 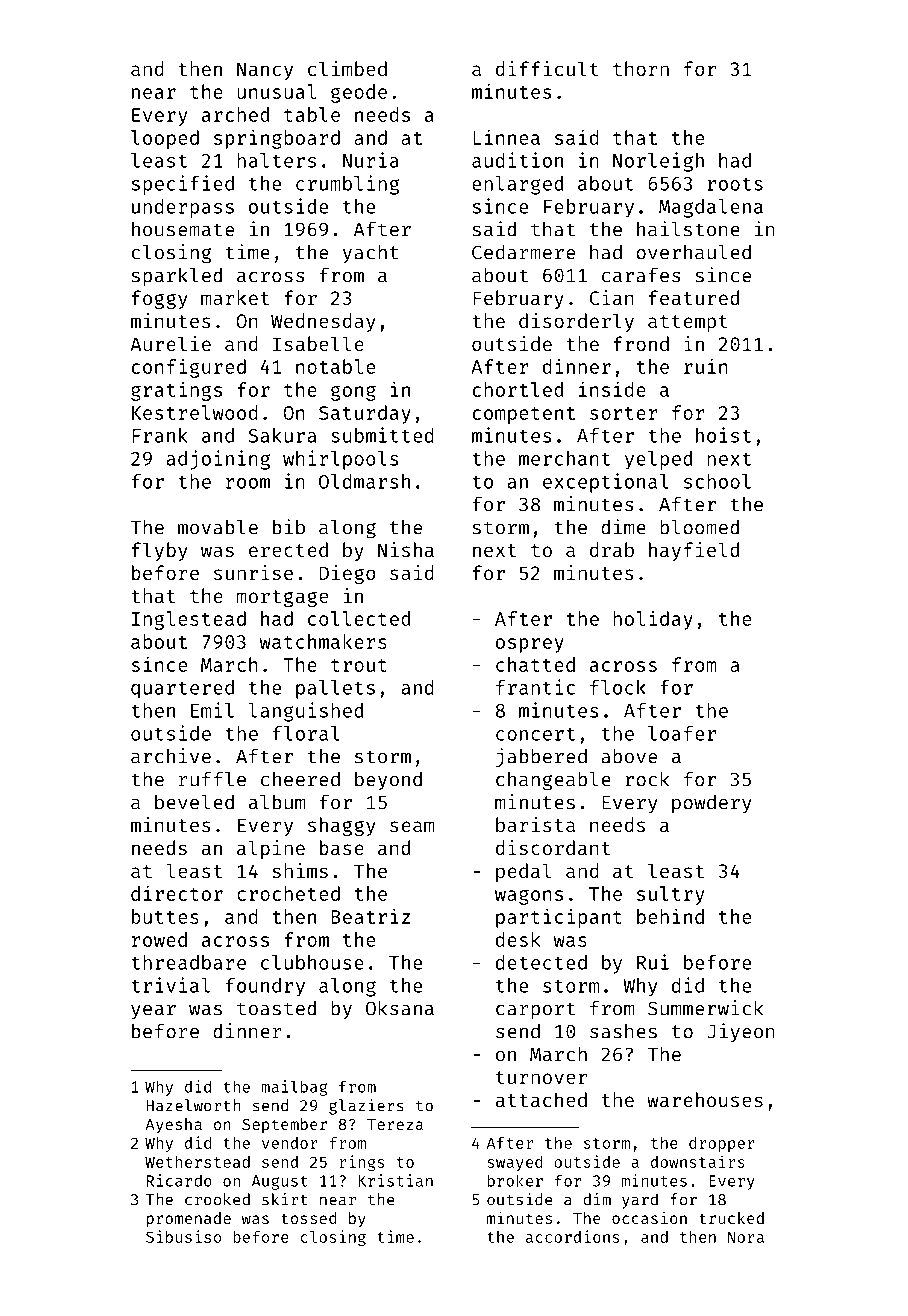 What do you see at coordinates (535, 734) in the screenshot?
I see `concert` at bounding box center [535, 734].
